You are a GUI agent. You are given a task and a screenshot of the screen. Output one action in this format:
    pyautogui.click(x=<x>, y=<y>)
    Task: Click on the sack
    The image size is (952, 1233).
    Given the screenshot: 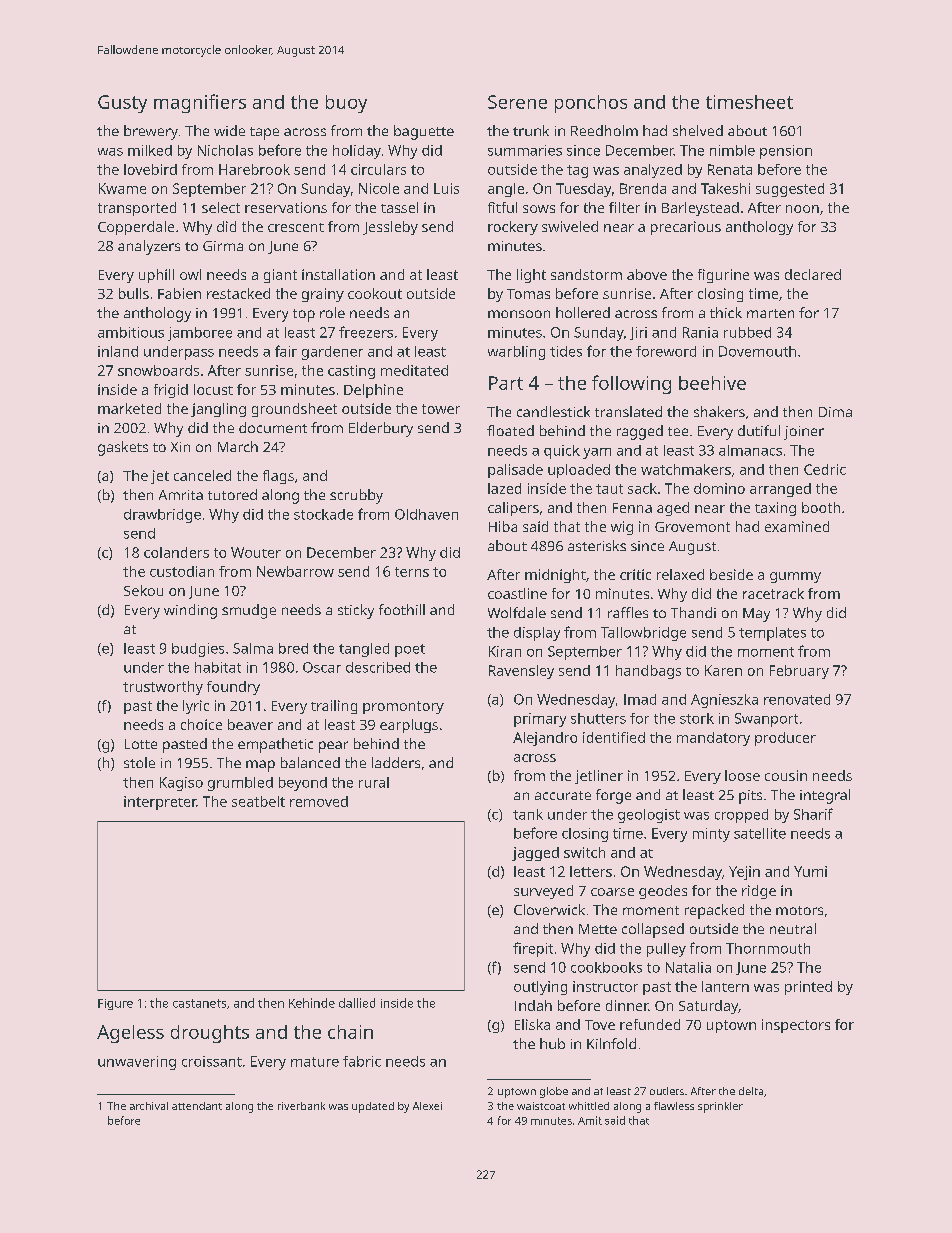 What is the action you would take?
    pyautogui.click(x=642, y=488)
